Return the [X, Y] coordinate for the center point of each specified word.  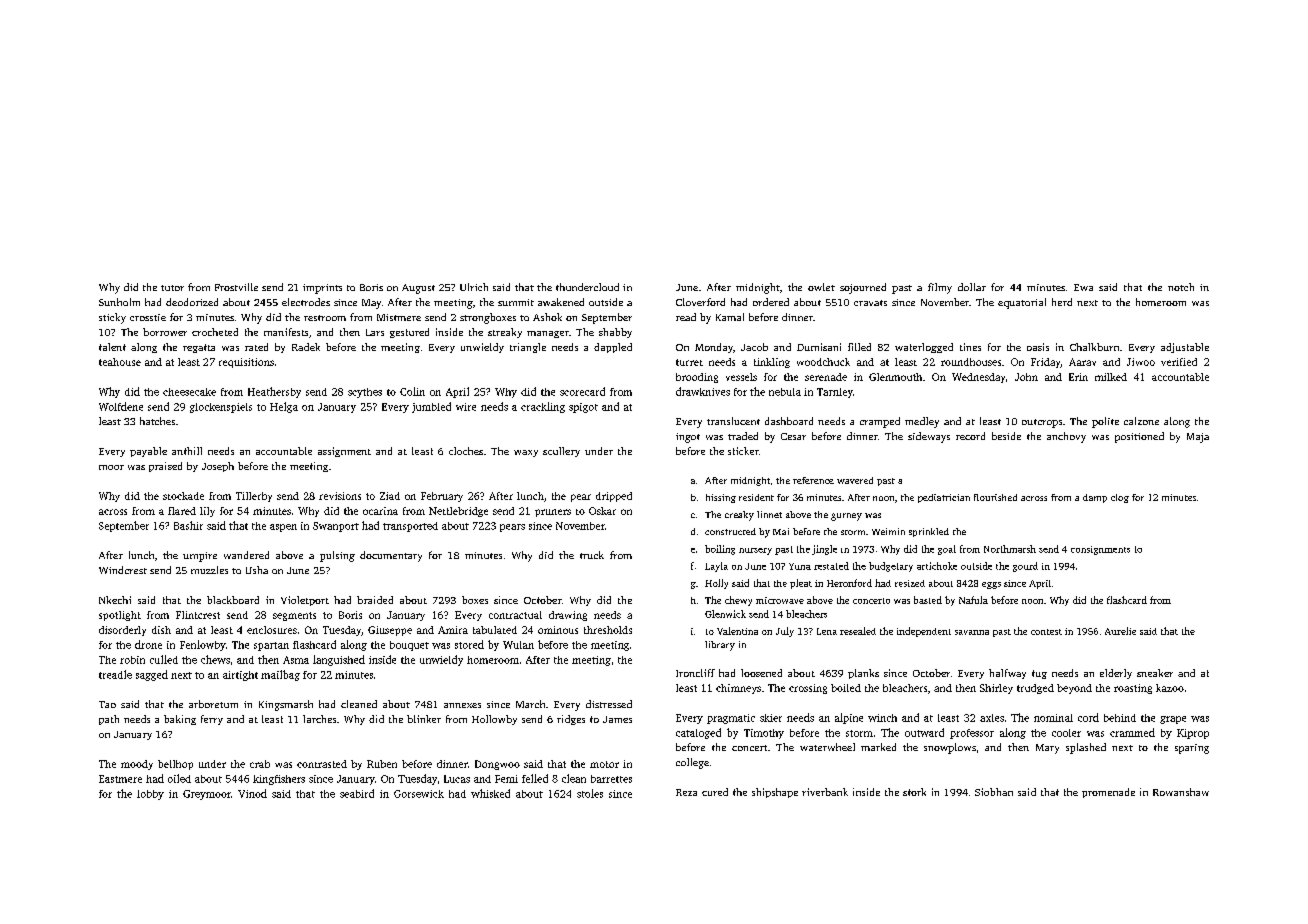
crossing [808, 689]
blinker [424, 719]
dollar [972, 287]
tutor [172, 288]
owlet [821, 287]
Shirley [996, 689]
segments [294, 616]
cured [715, 792]
